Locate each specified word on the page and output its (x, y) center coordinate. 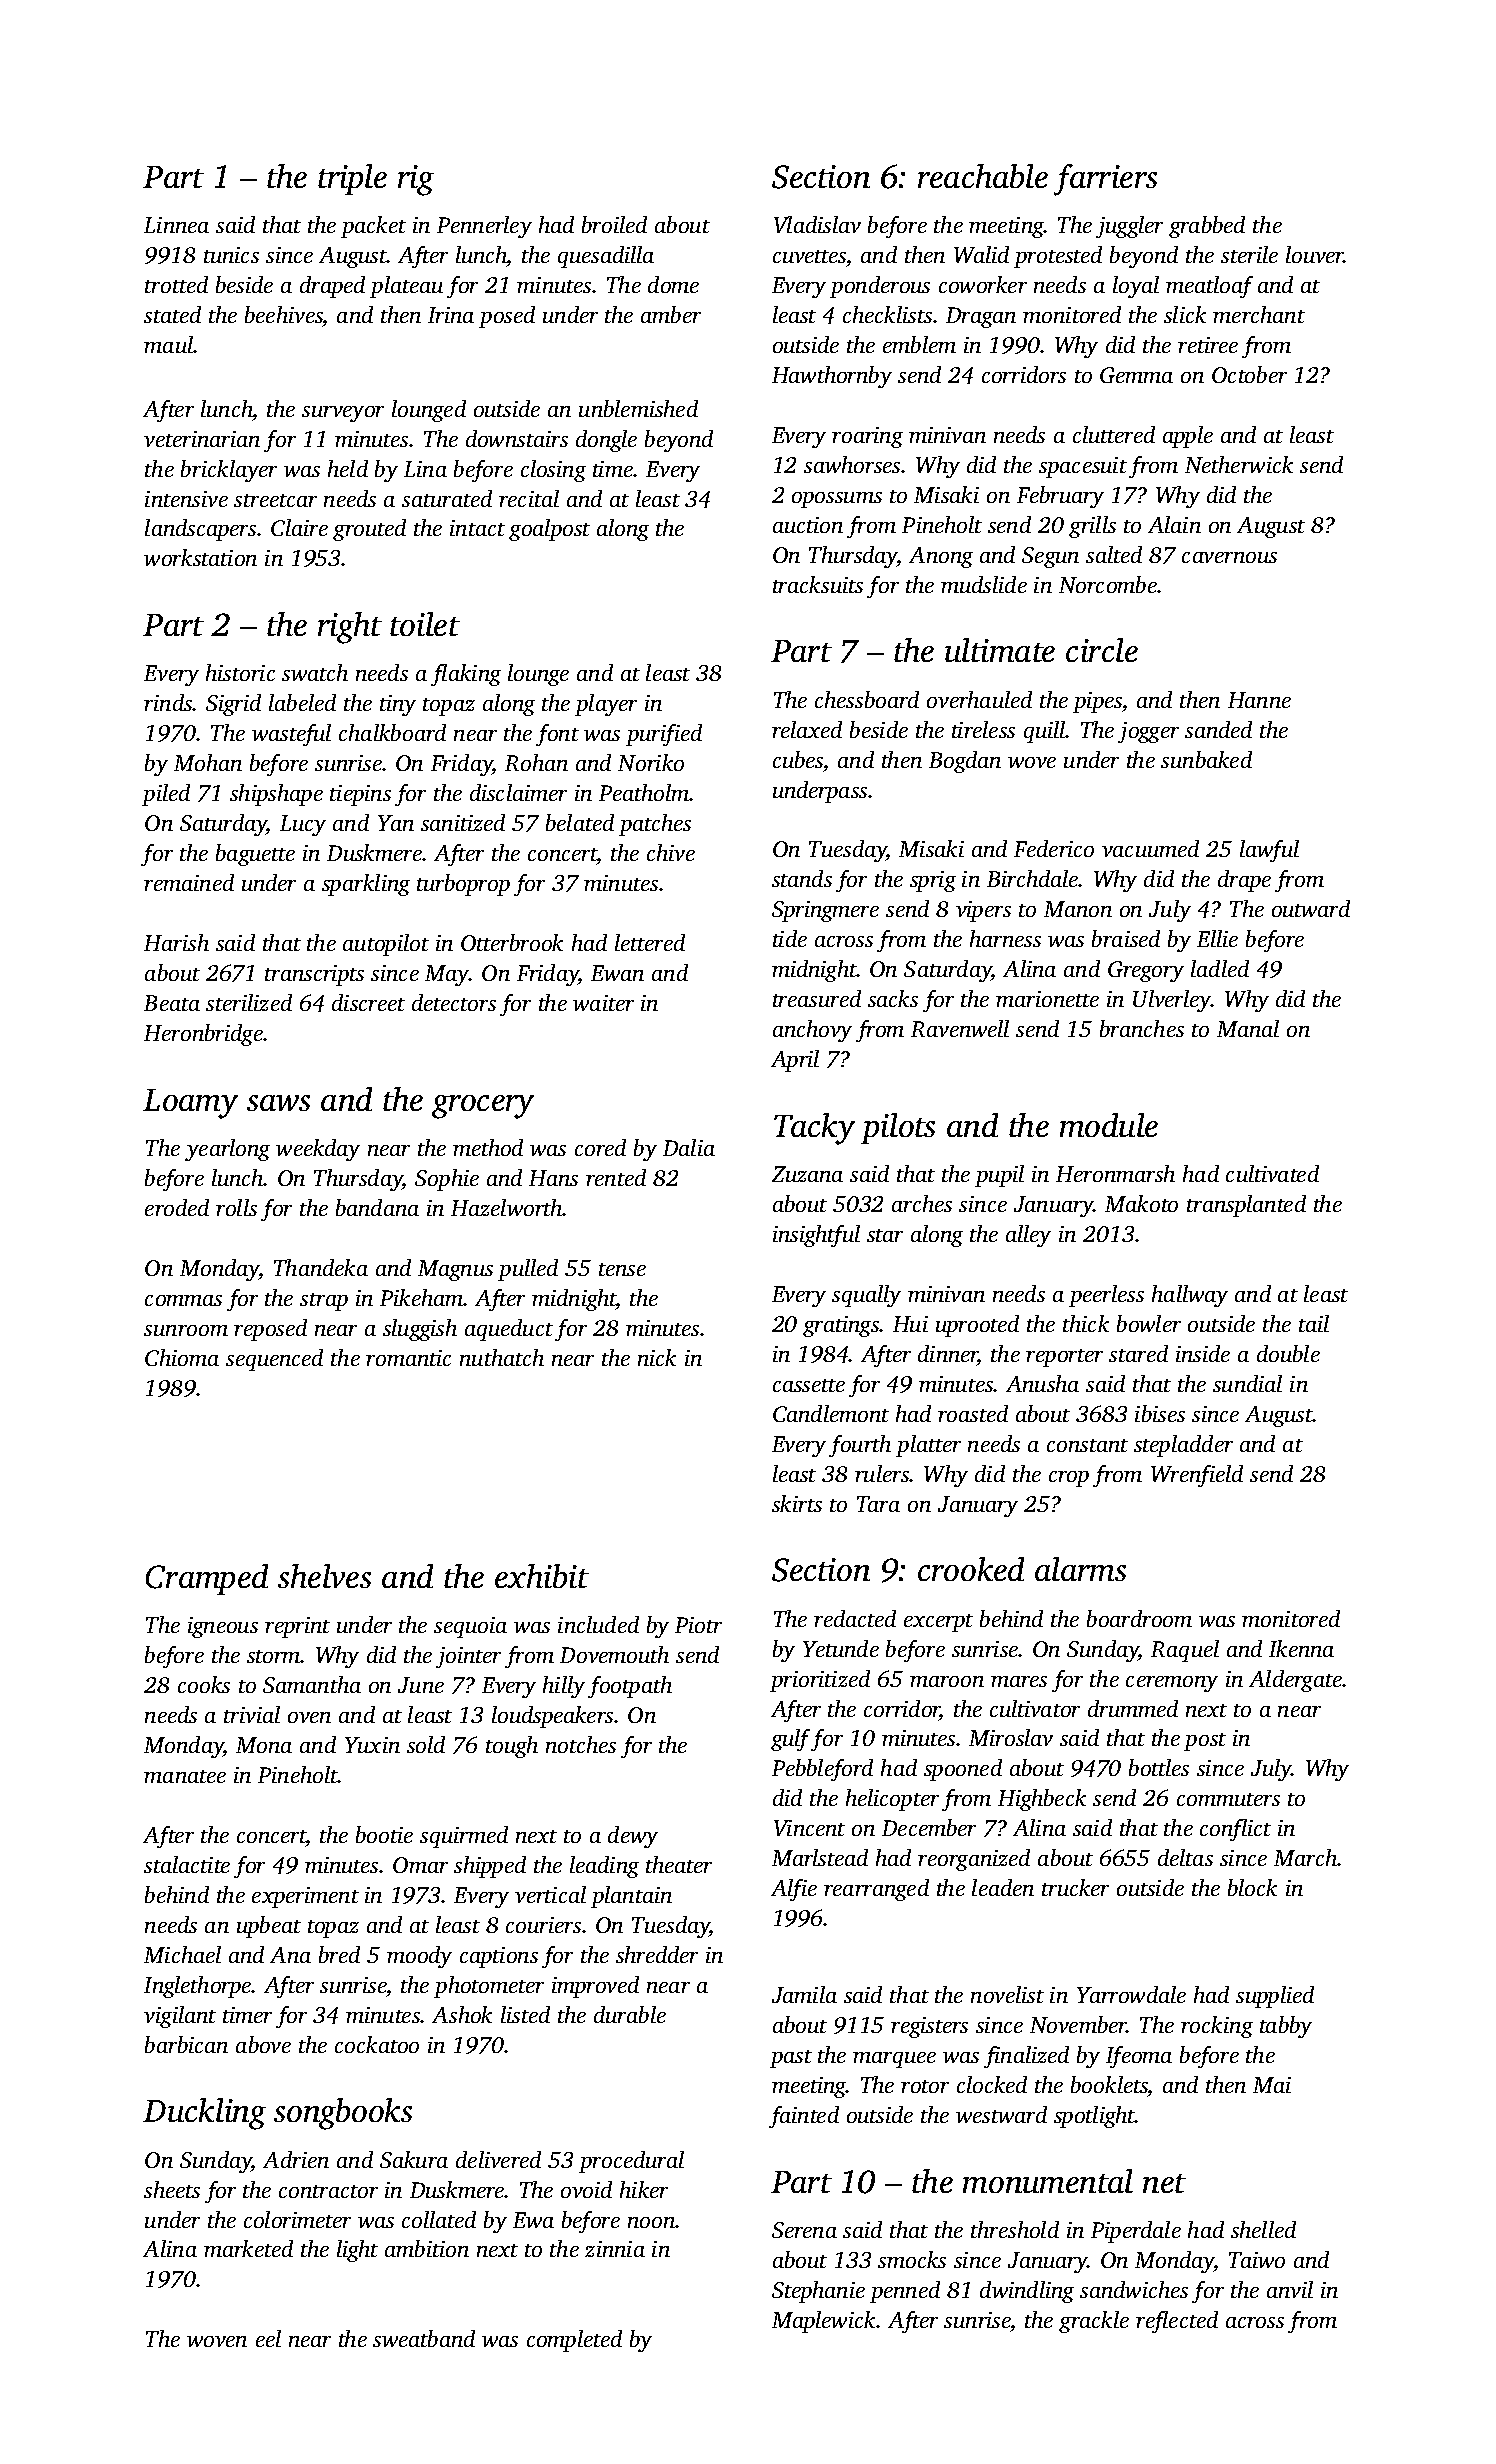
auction (808, 525)
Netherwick (1239, 464)
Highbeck (1042, 1800)
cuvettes (809, 256)
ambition (427, 2248)
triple (352, 179)
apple (1188, 437)
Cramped (207, 1579)
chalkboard (392, 732)
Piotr (698, 1625)
